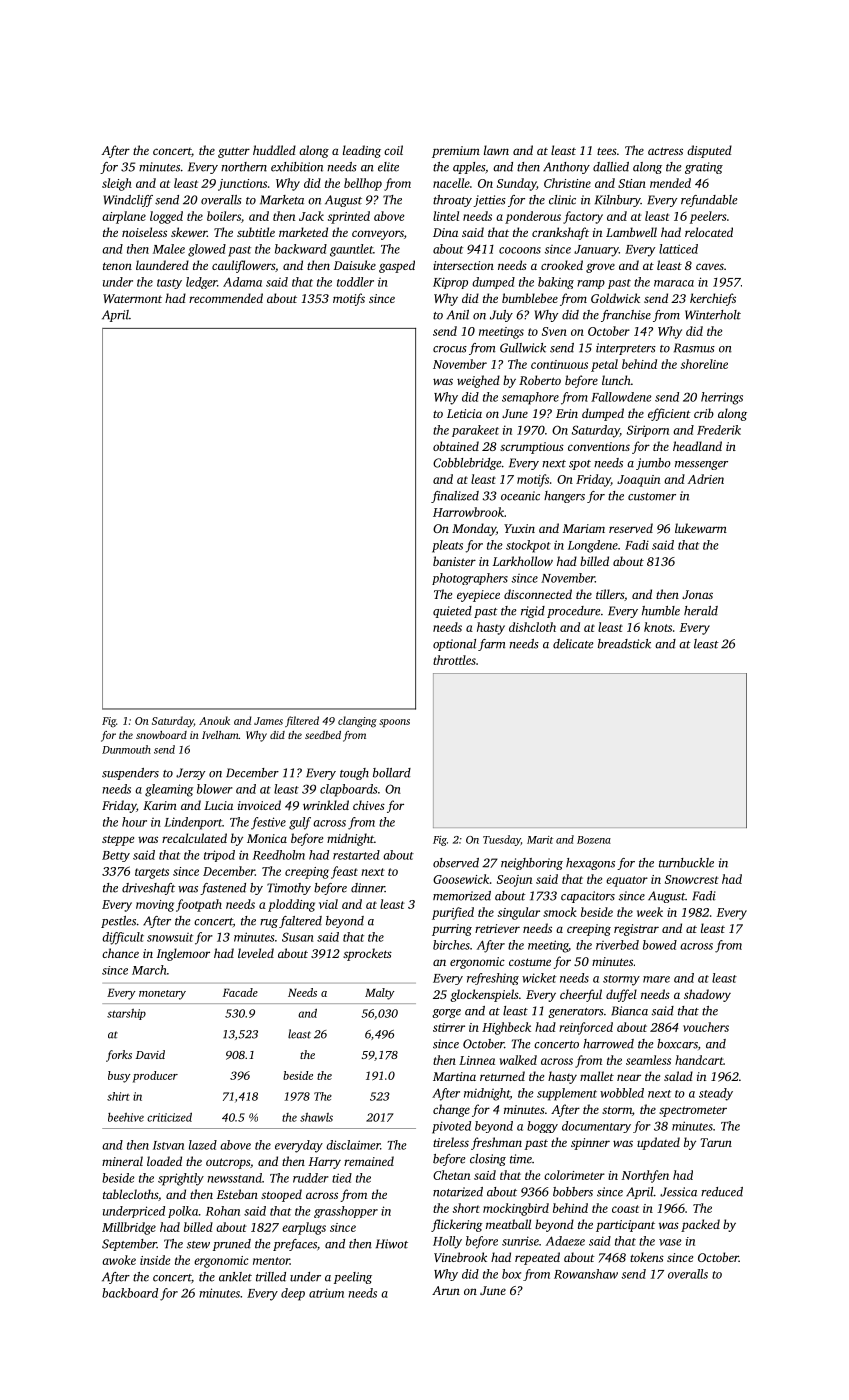 This screenshot has width=849, height=1400. I want to click on tasty, so click(169, 284).
